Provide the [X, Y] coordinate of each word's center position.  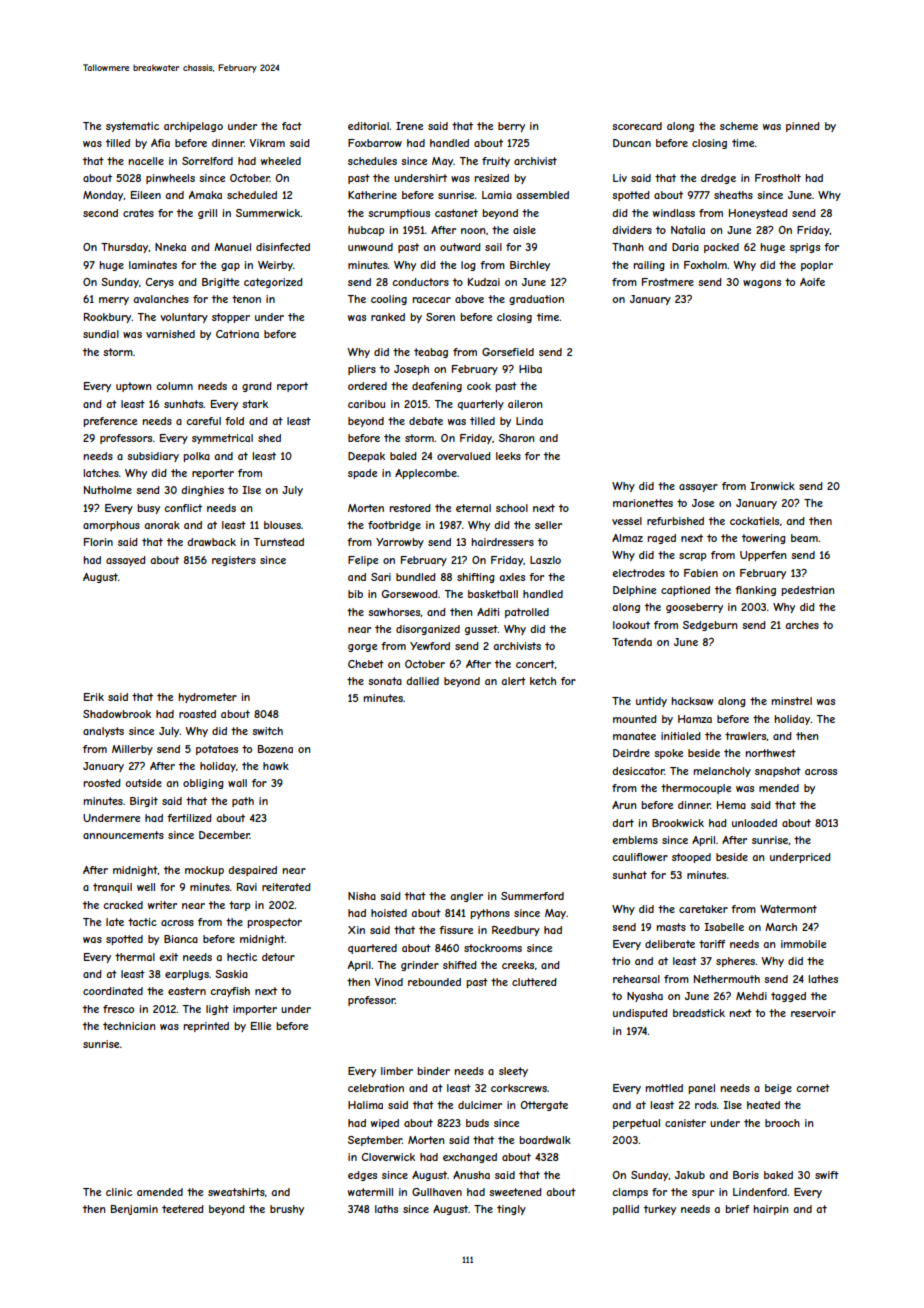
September [375, 1141]
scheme [739, 126]
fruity [496, 162]
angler [466, 897]
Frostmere [668, 282]
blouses [282, 525]
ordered [367, 386]
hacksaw [693, 701]
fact [292, 126]
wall [237, 783]
